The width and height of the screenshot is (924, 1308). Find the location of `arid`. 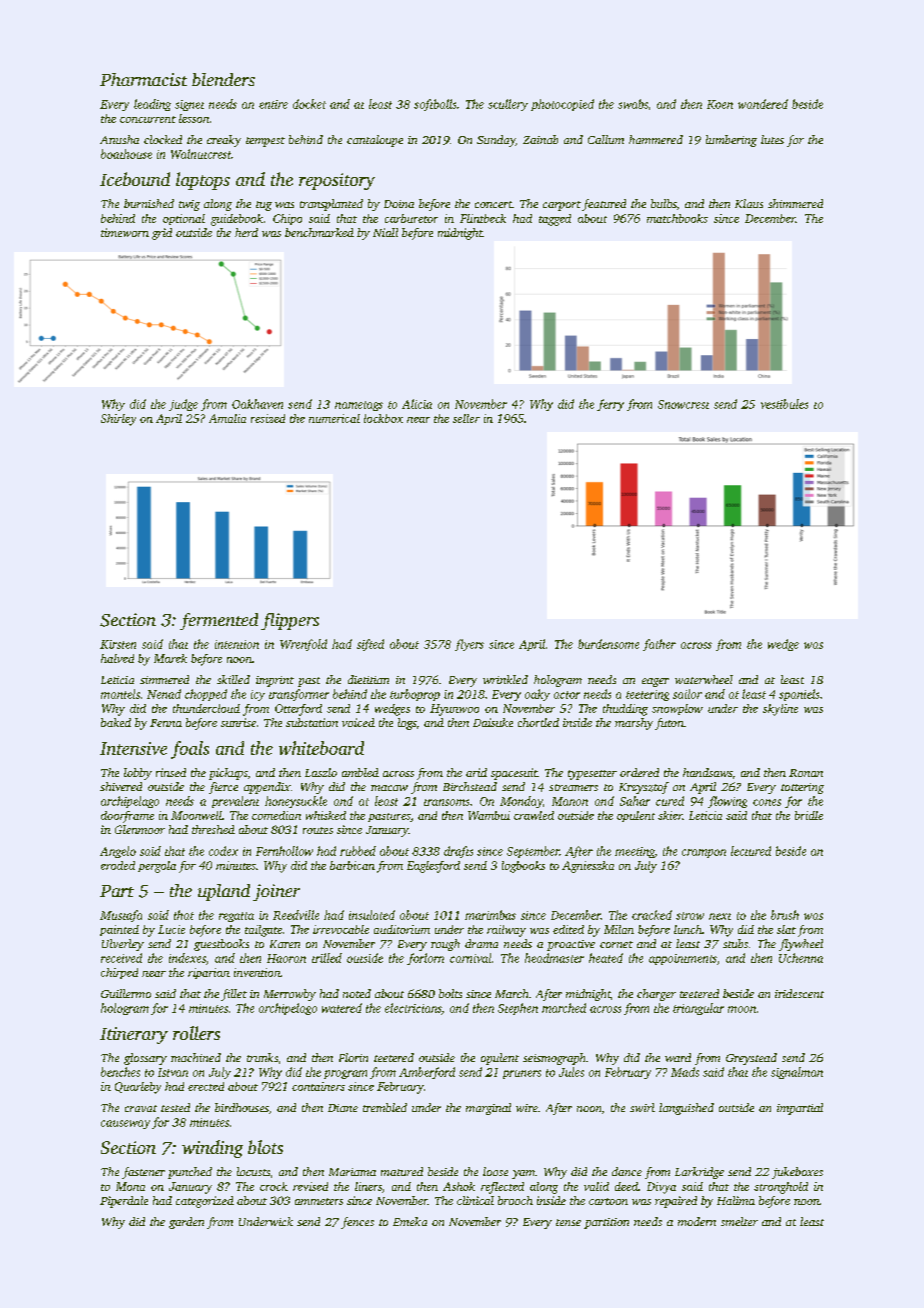

arid is located at coordinates (476, 772).
